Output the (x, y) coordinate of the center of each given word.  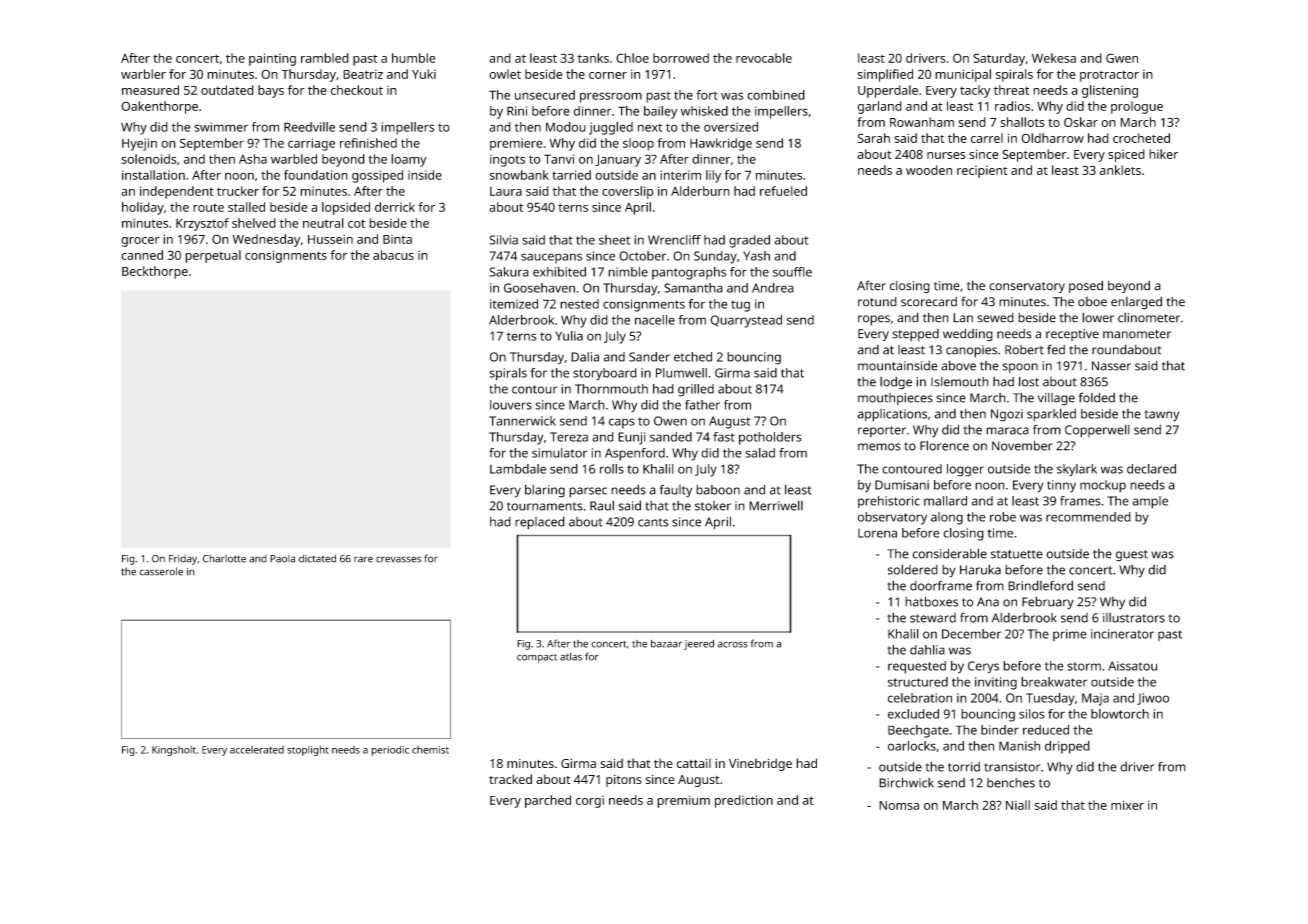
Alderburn (700, 191)
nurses (946, 155)
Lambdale (518, 469)
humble (414, 58)
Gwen (1122, 58)
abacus (393, 255)
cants (653, 522)
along (947, 518)
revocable (764, 58)
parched (548, 801)
